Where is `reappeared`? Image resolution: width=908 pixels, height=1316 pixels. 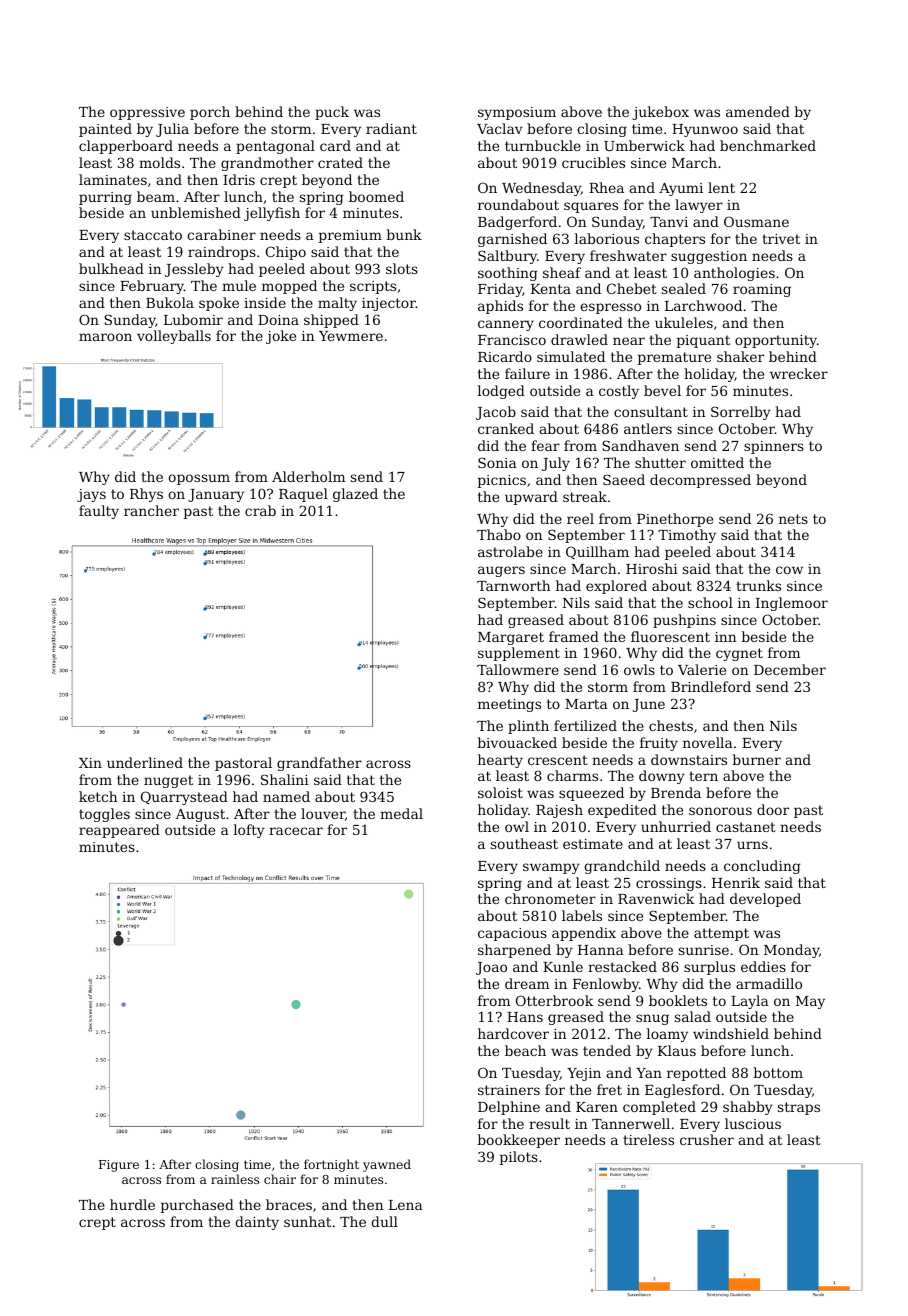 reappeared is located at coordinates (119, 831).
